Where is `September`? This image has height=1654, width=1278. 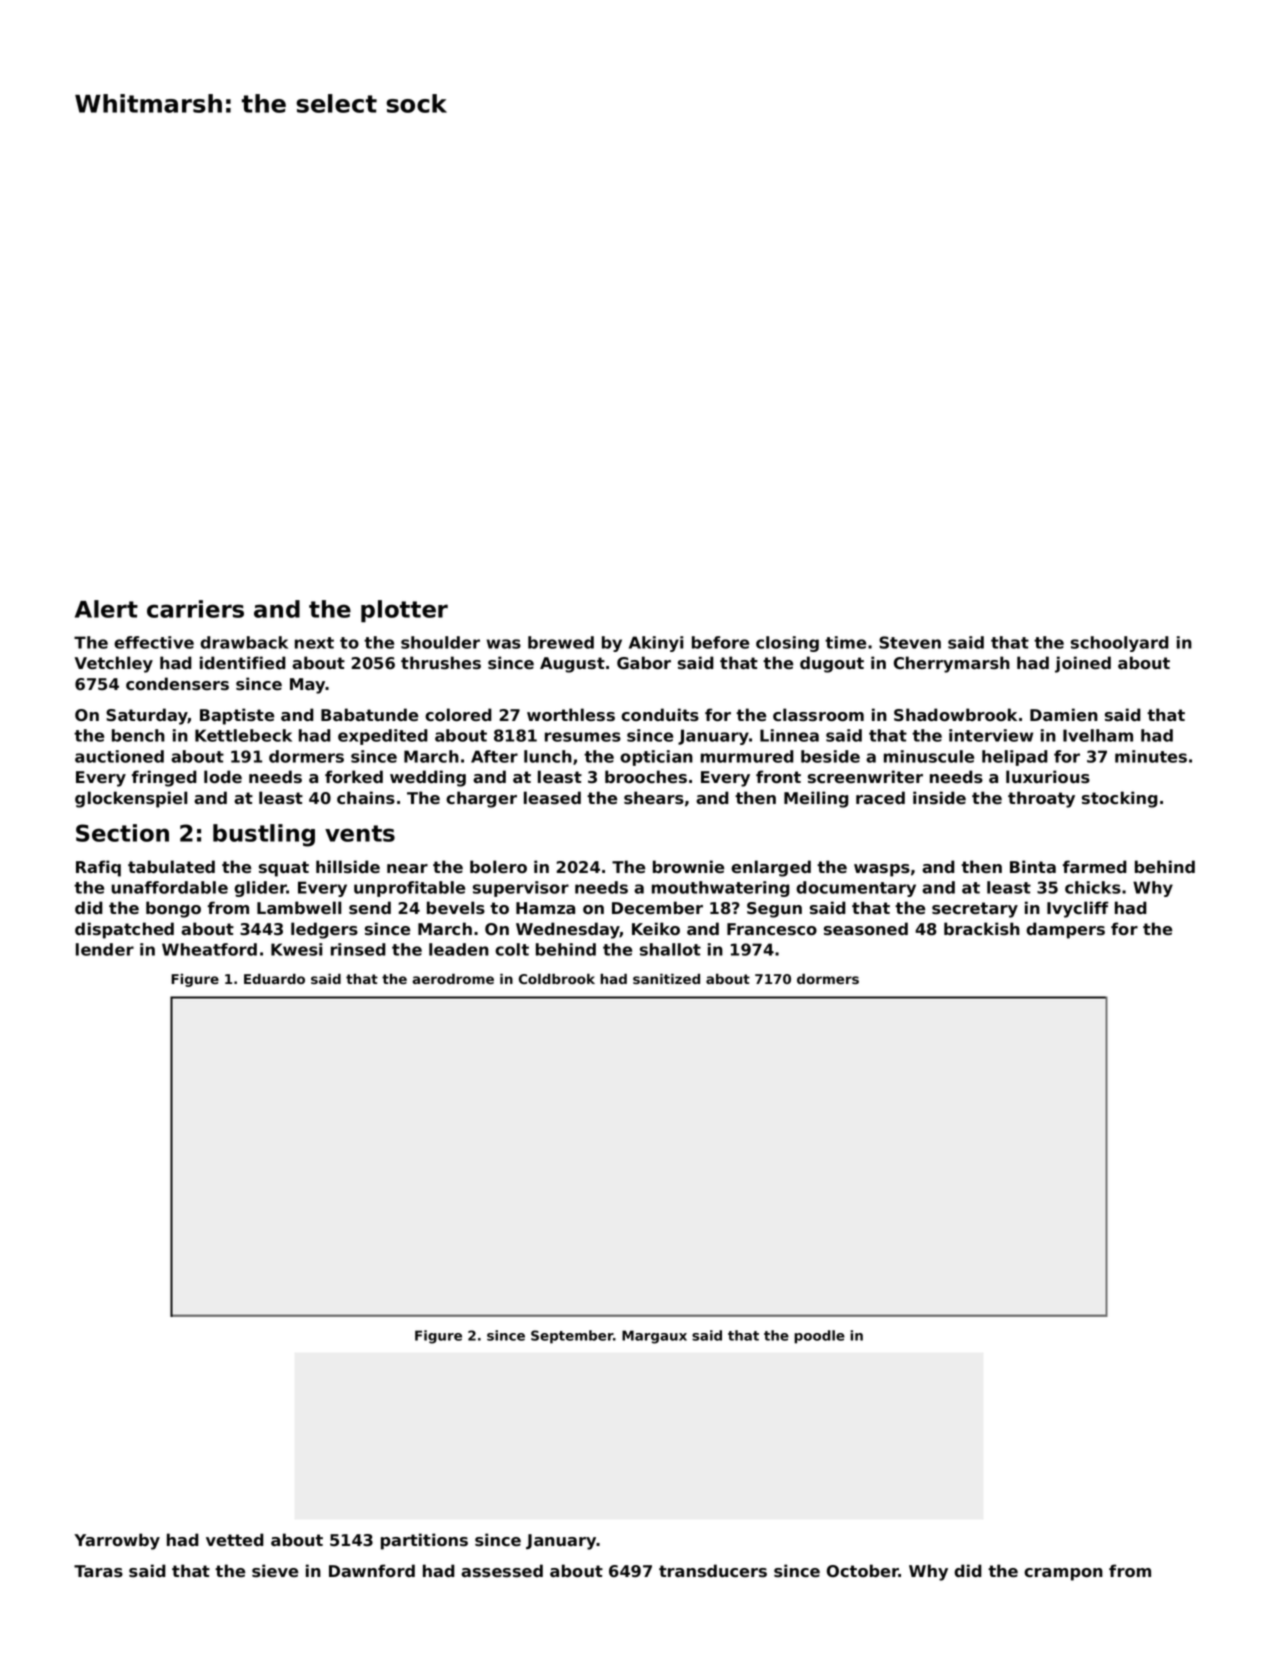 September is located at coordinates (572, 1337).
